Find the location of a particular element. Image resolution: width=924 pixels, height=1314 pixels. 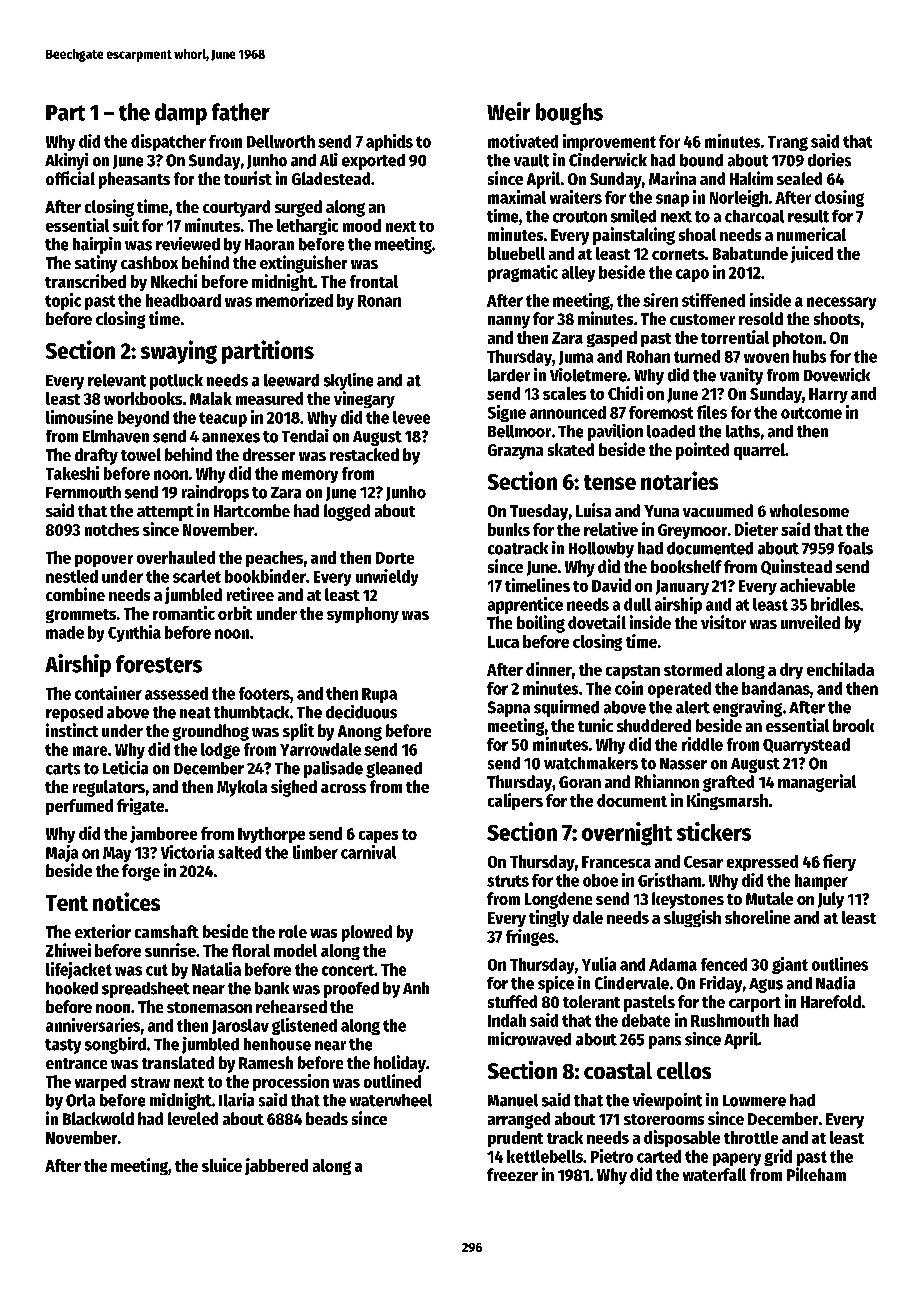

plowed is located at coordinates (367, 933).
